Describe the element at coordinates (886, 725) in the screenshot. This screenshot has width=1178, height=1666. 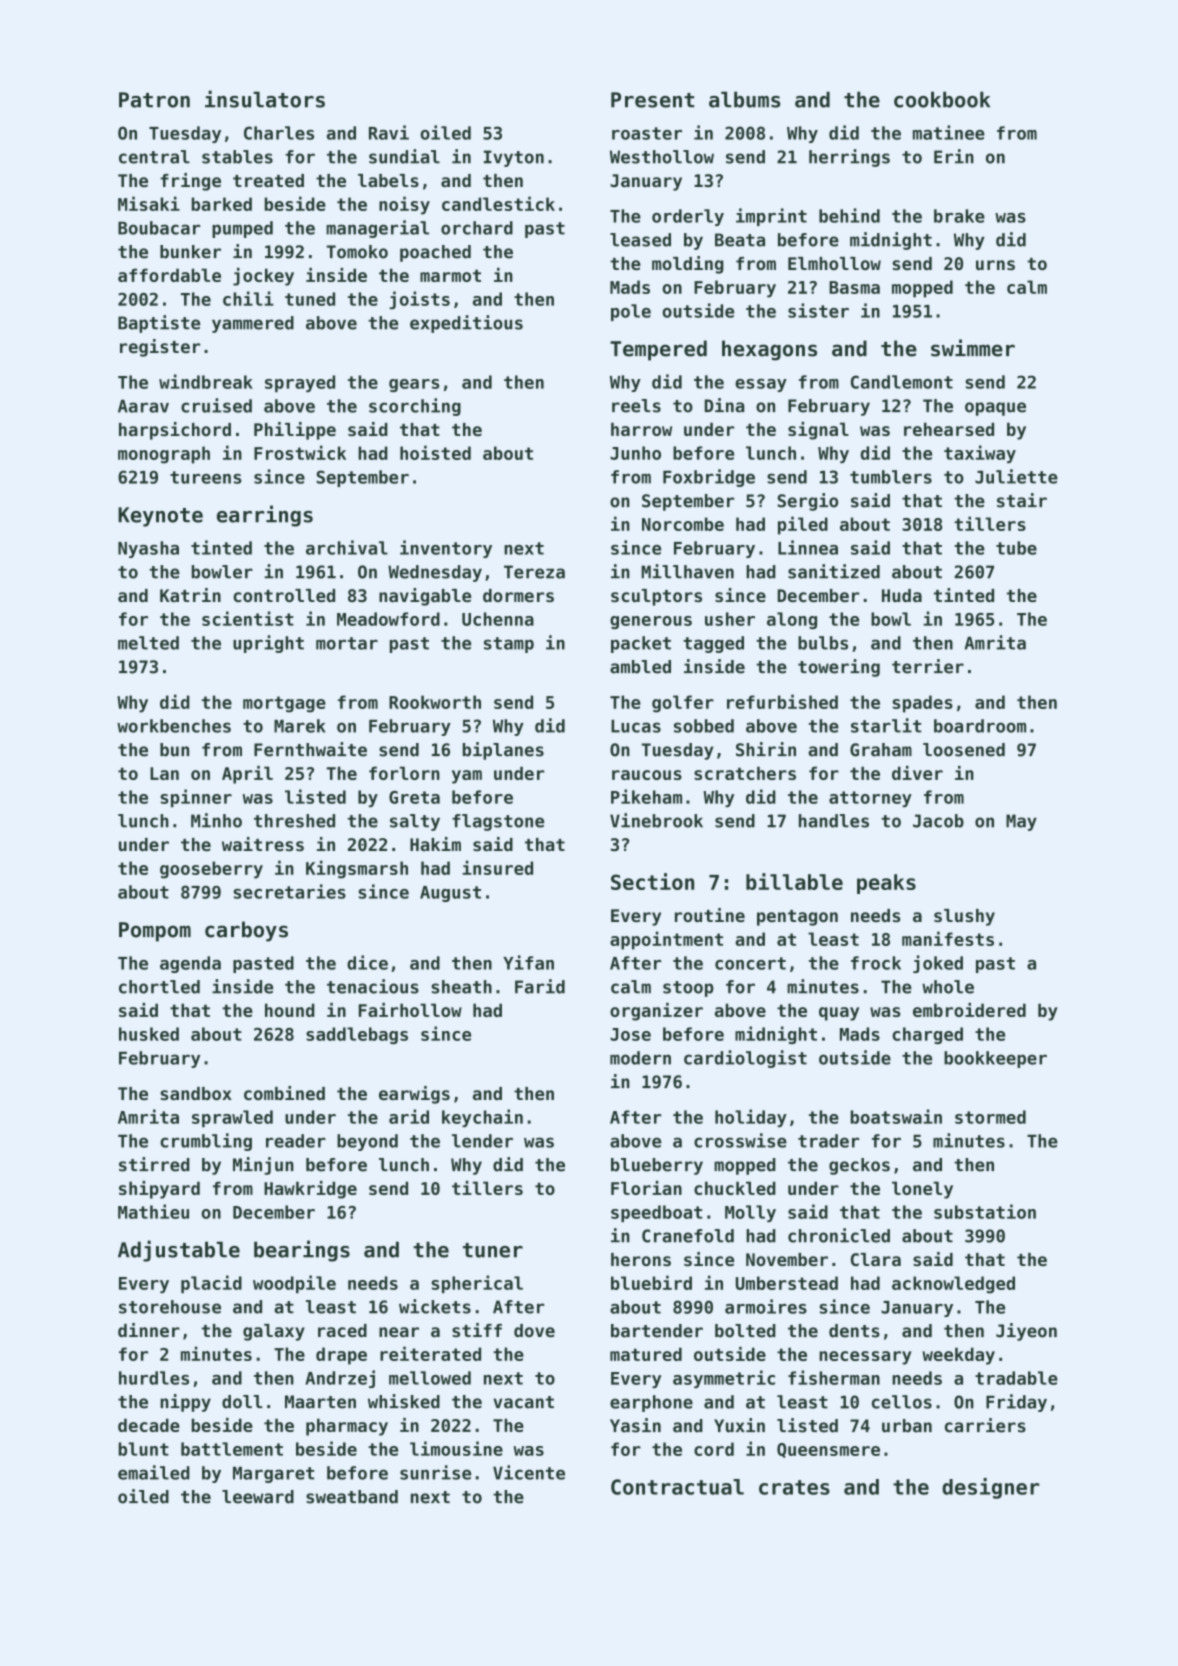
I see `starlit` at that location.
